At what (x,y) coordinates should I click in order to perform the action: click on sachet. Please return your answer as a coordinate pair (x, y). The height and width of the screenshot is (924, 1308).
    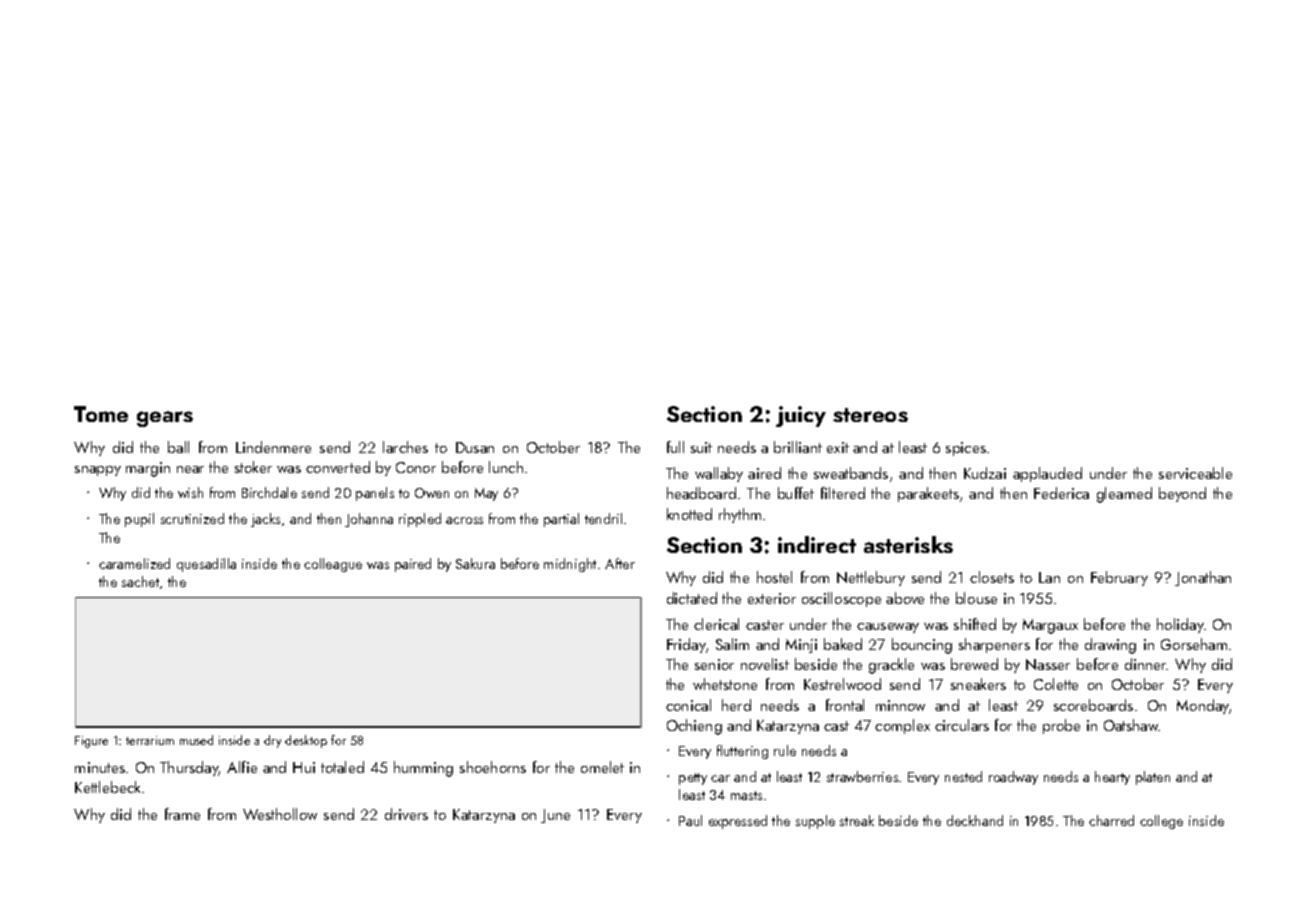
    Looking at the image, I should click on (140, 581).
